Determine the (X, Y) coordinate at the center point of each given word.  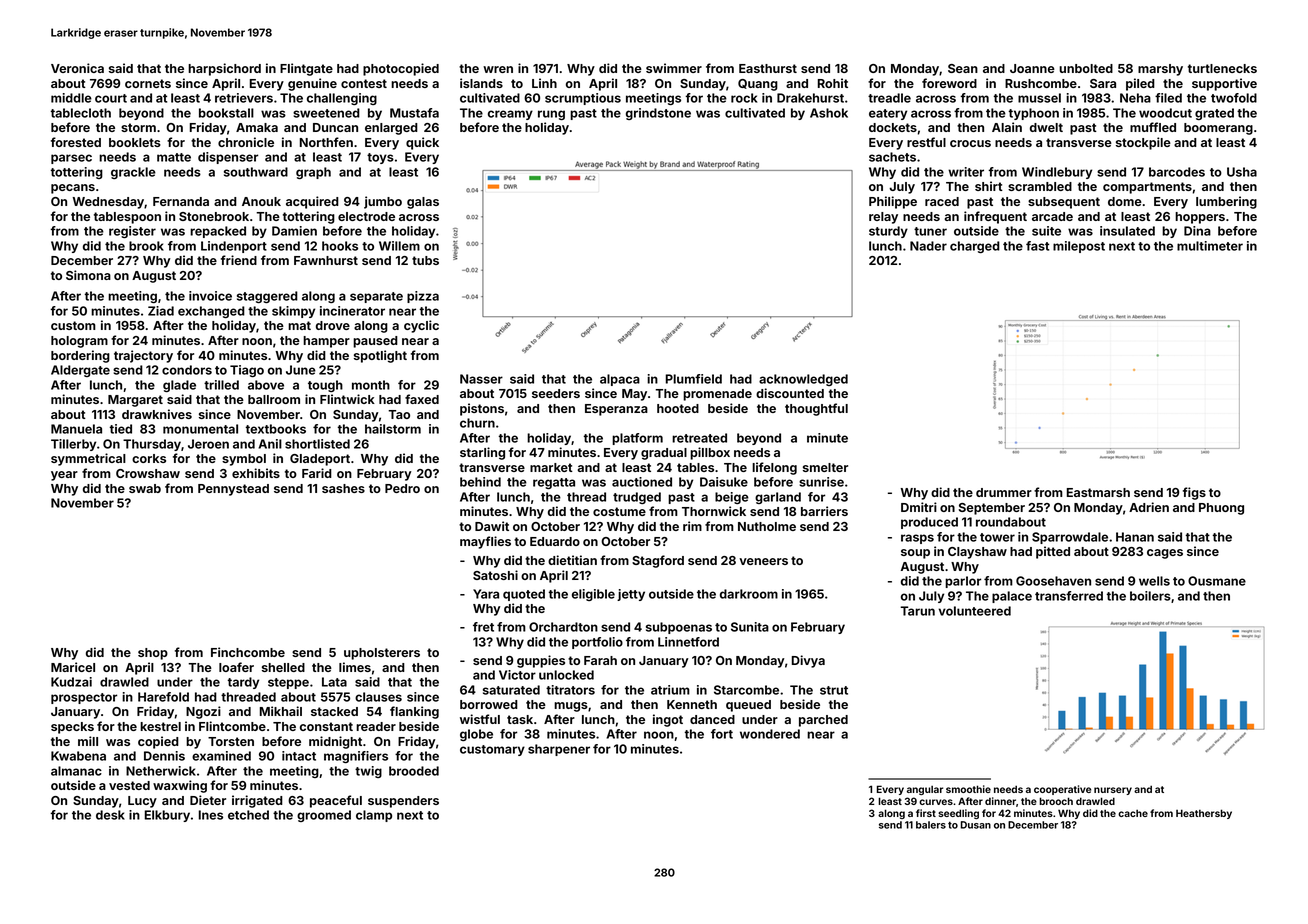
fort (722, 734)
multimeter (1210, 246)
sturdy (888, 232)
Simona (88, 275)
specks (72, 728)
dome (1125, 201)
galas (423, 203)
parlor (963, 582)
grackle (133, 173)
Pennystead (233, 490)
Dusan (976, 825)
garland (778, 498)
